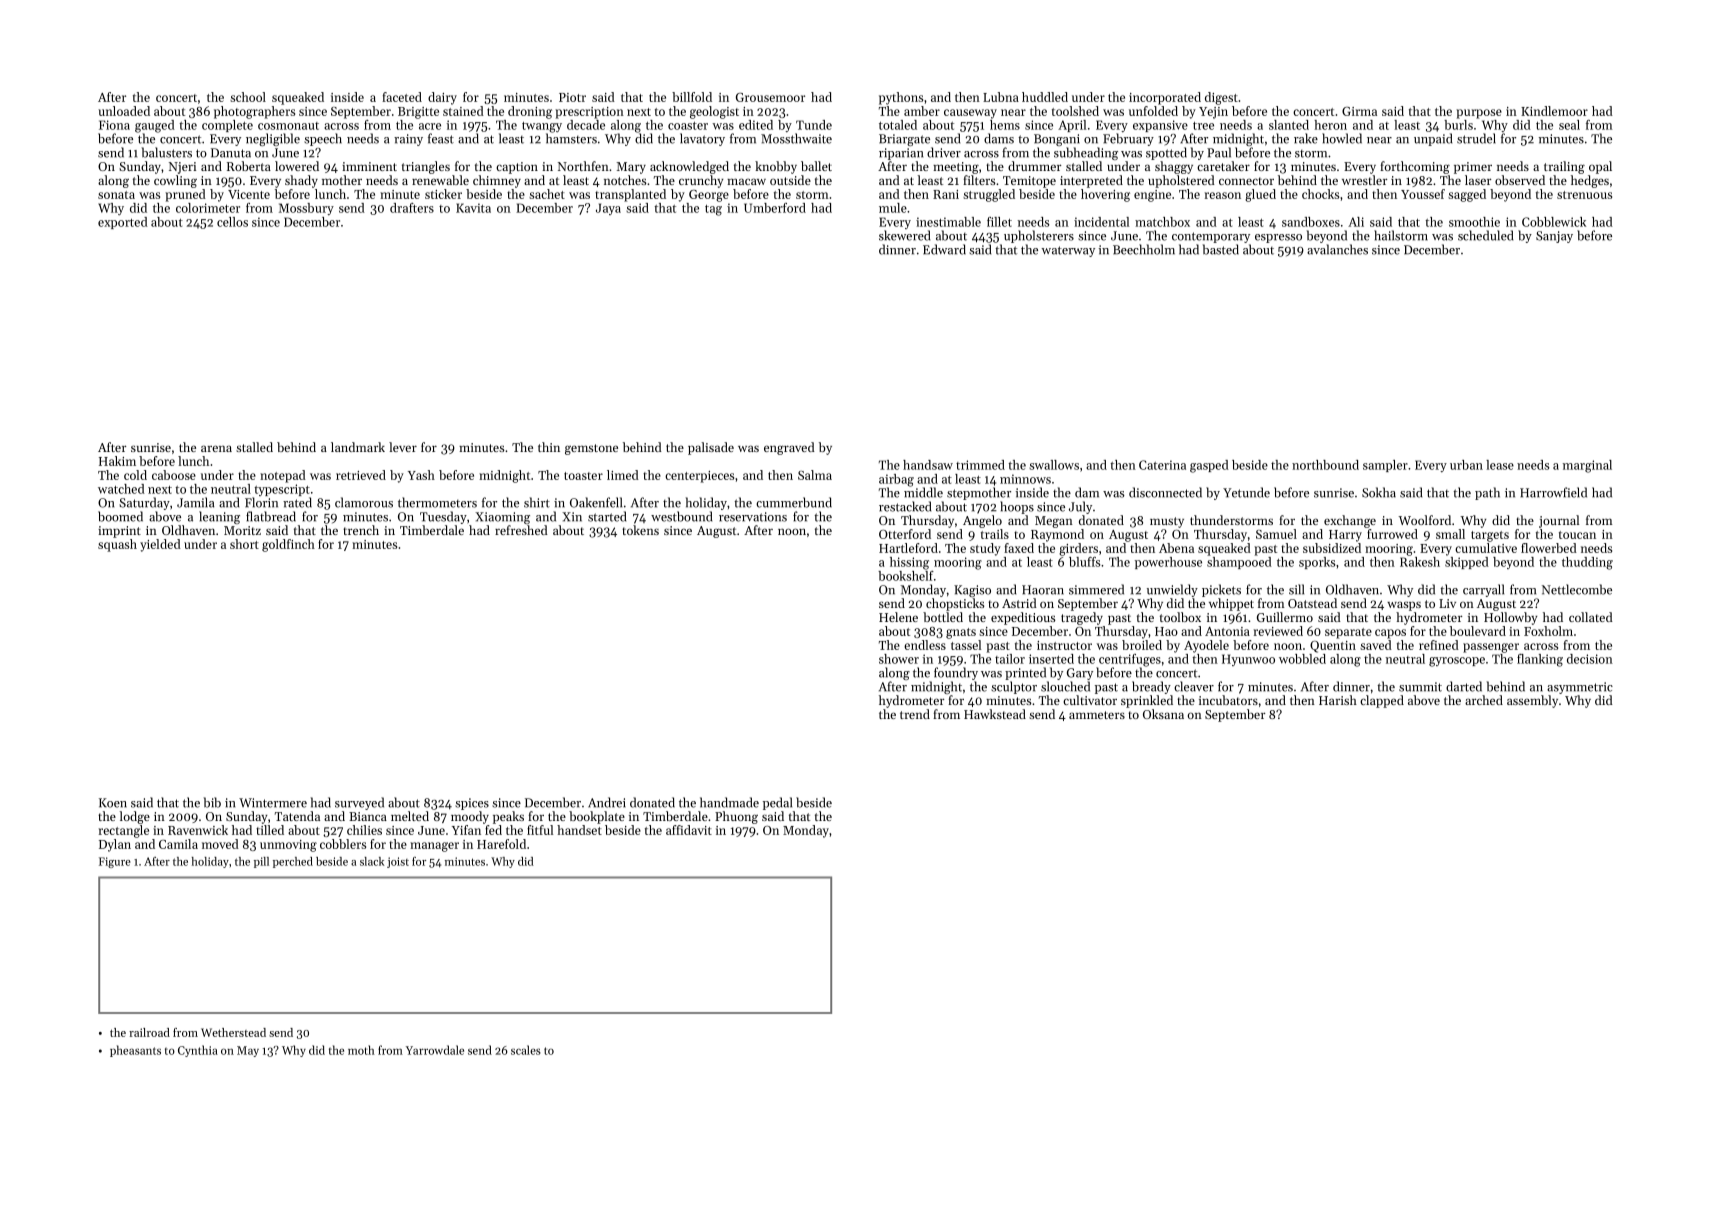  Describe the element at coordinates (1045, 97) in the document. I see `huddled` at that location.
